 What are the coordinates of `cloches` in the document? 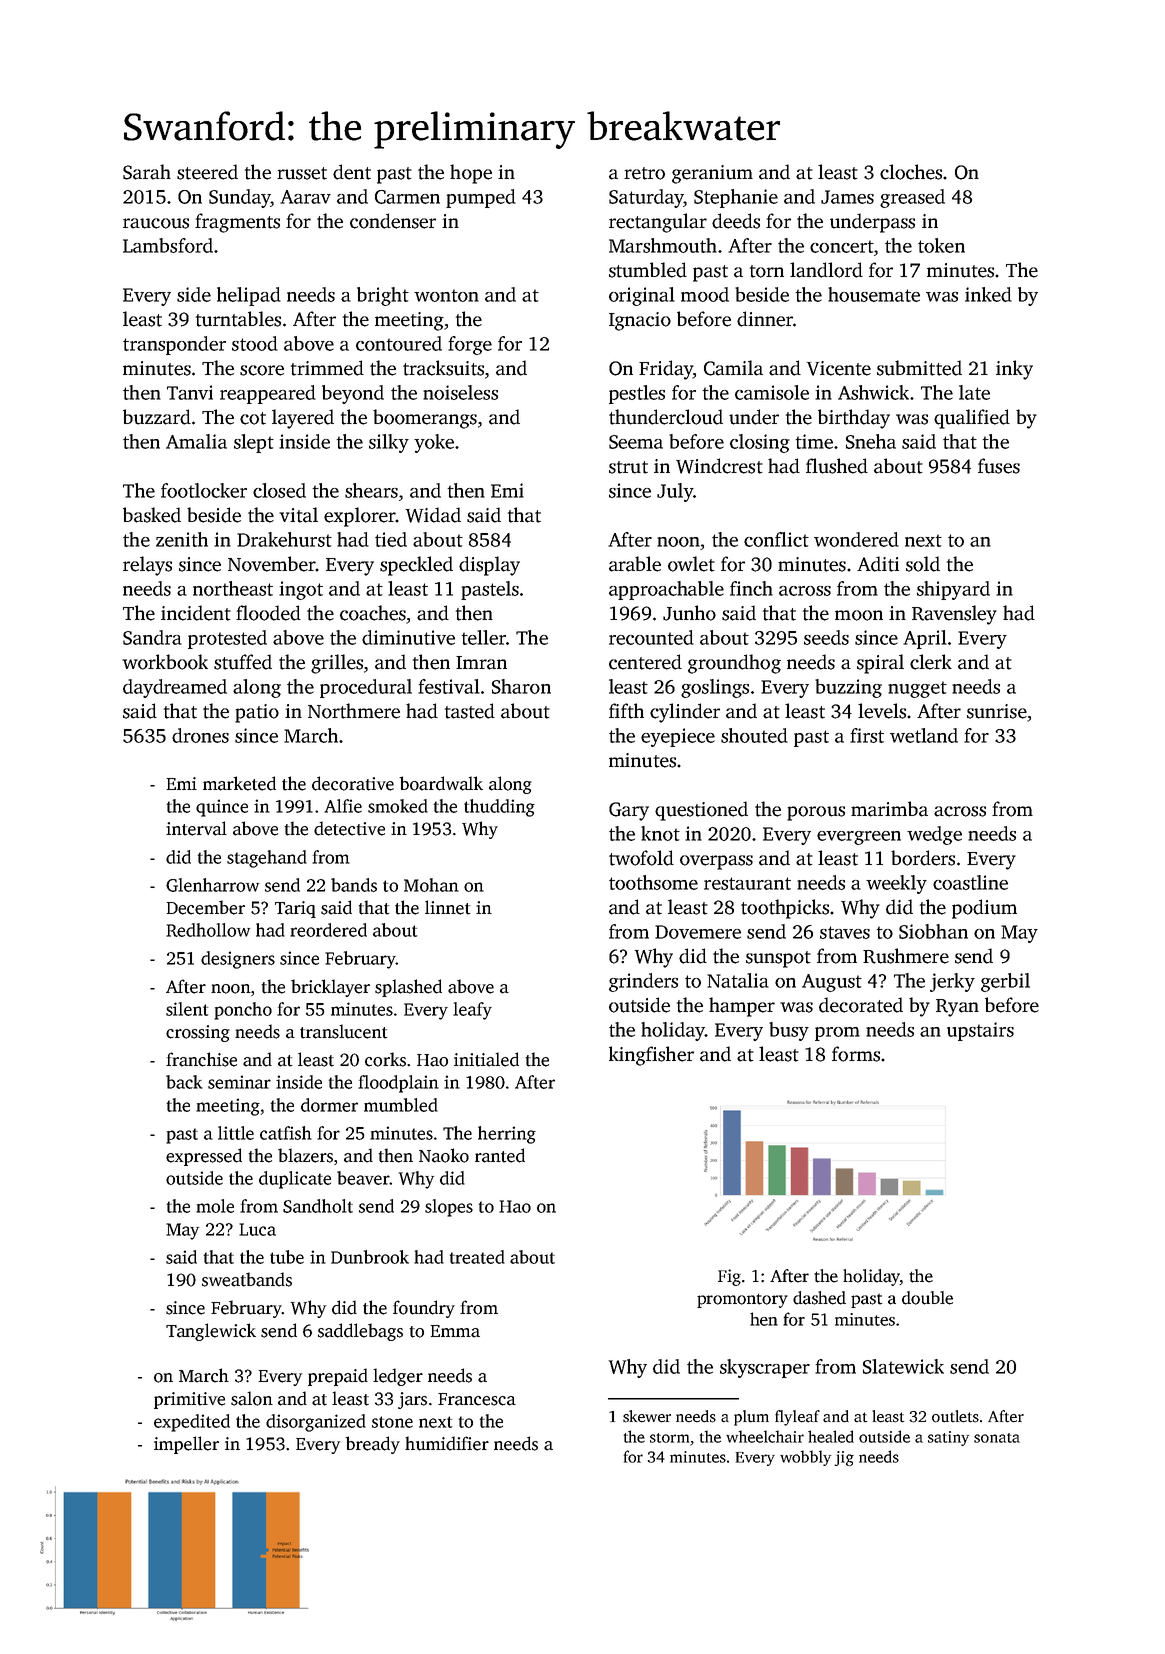 It's located at (911, 172).
